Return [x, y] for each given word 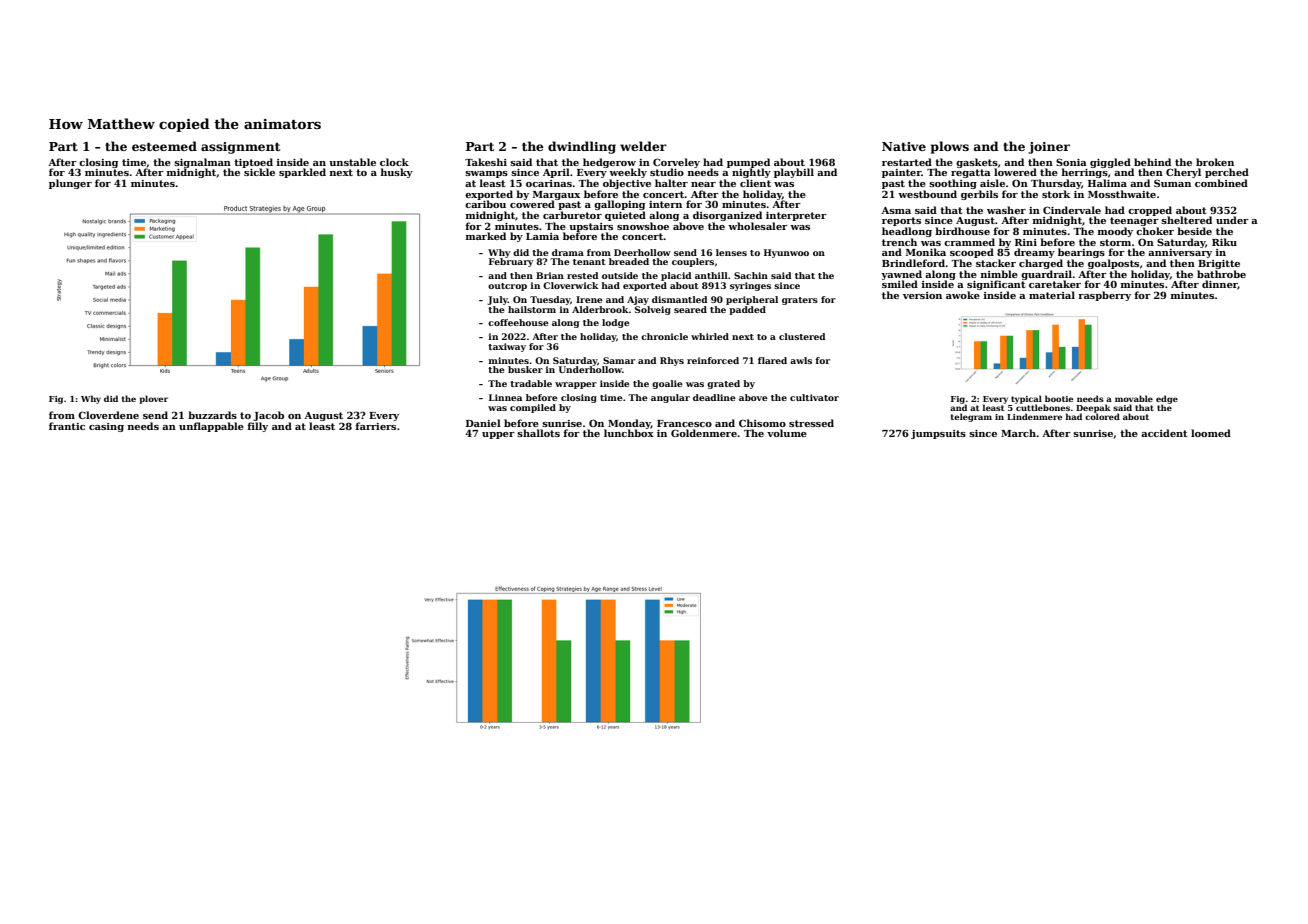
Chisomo [762, 423]
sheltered [1186, 220]
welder [643, 146]
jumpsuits [938, 434]
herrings [1085, 173]
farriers [375, 426]
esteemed [164, 146]
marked [486, 236]
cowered [532, 204]
